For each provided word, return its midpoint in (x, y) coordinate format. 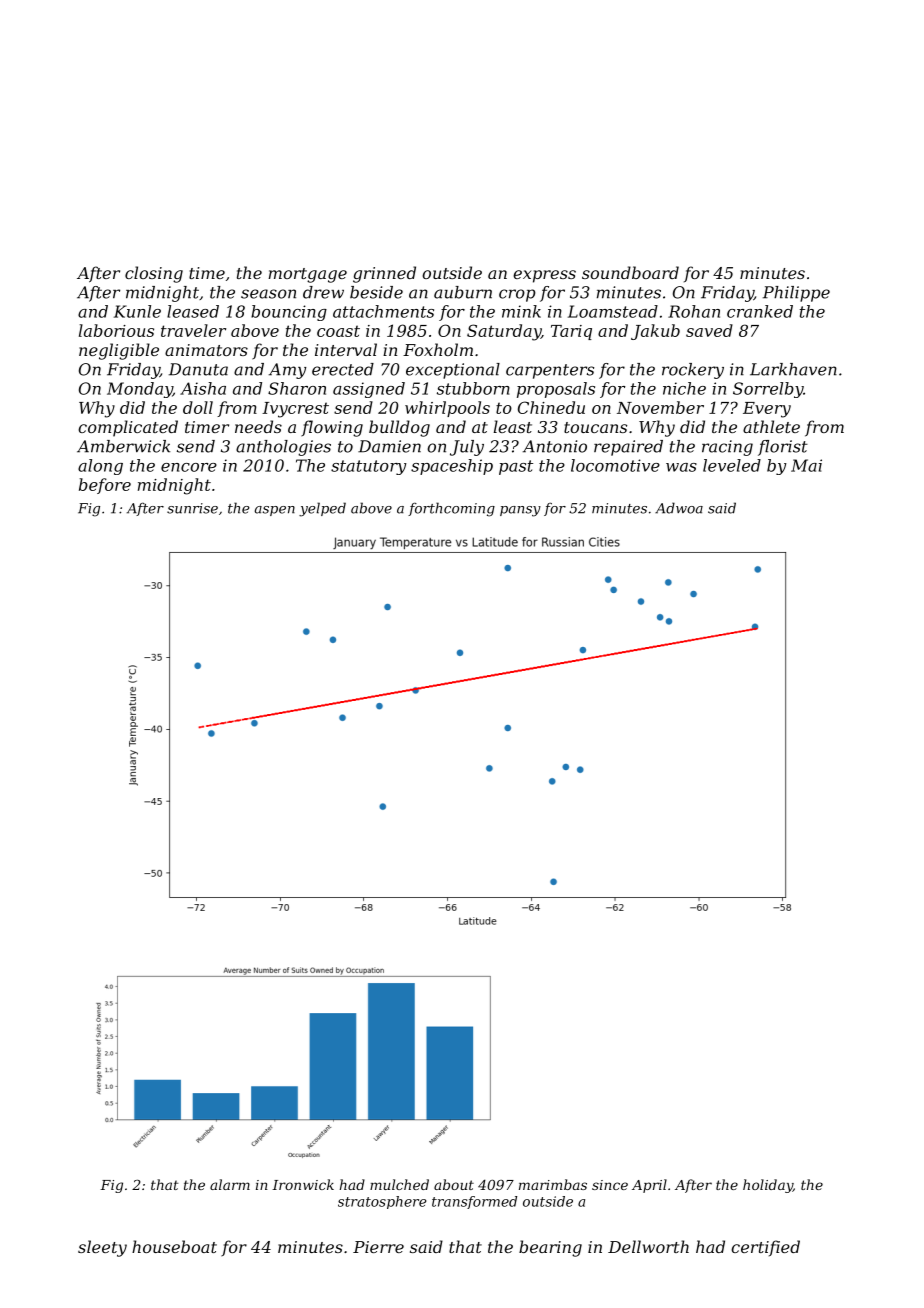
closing (154, 274)
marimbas (553, 1184)
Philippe (796, 294)
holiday (768, 1186)
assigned (369, 390)
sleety (102, 1248)
